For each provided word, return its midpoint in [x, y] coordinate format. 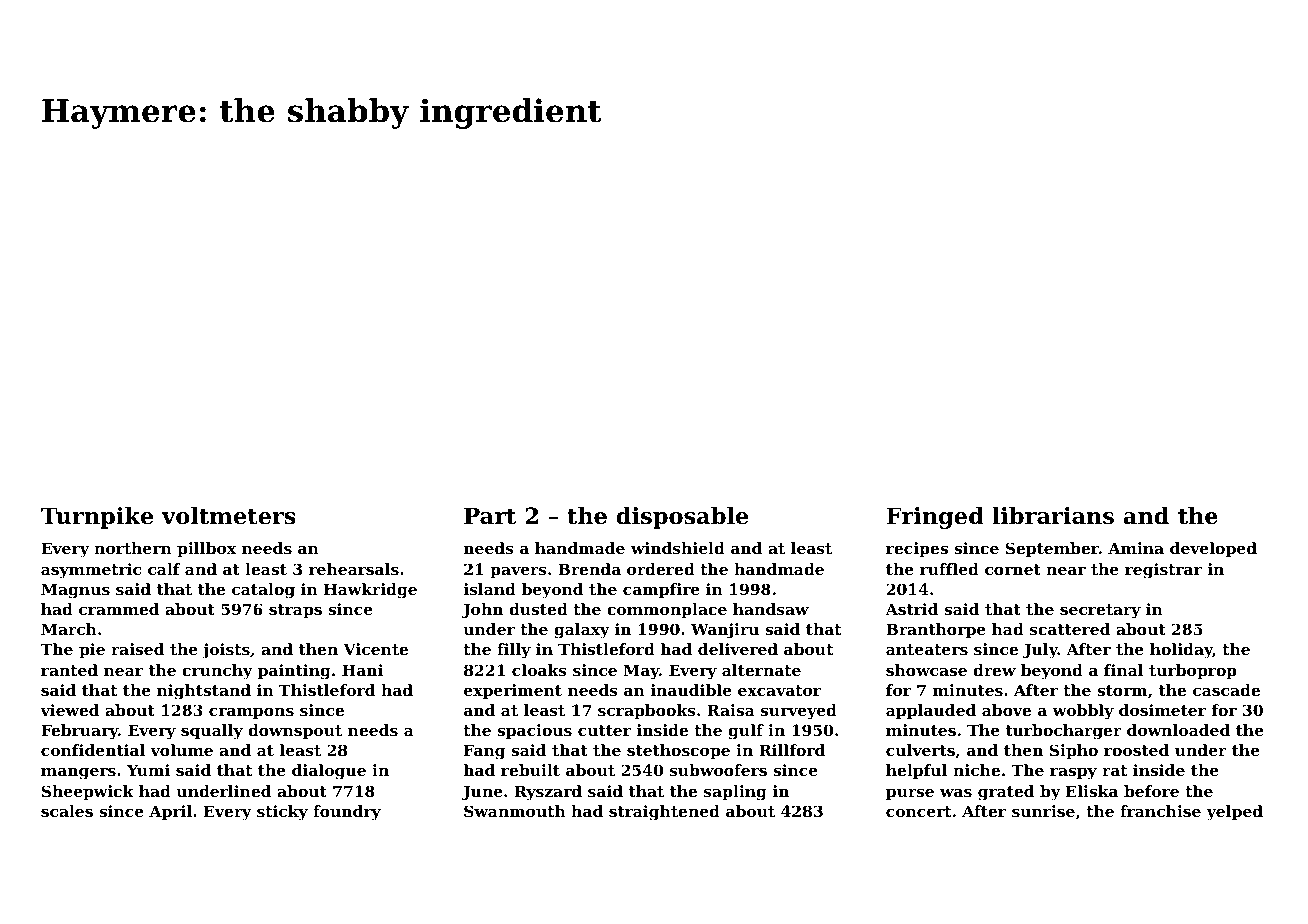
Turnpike [97, 518]
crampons [251, 713]
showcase [926, 670]
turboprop [1193, 671]
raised [137, 649]
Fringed [935, 518]
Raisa [731, 710]
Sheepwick [88, 792]
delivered [738, 649]
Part [490, 516]
